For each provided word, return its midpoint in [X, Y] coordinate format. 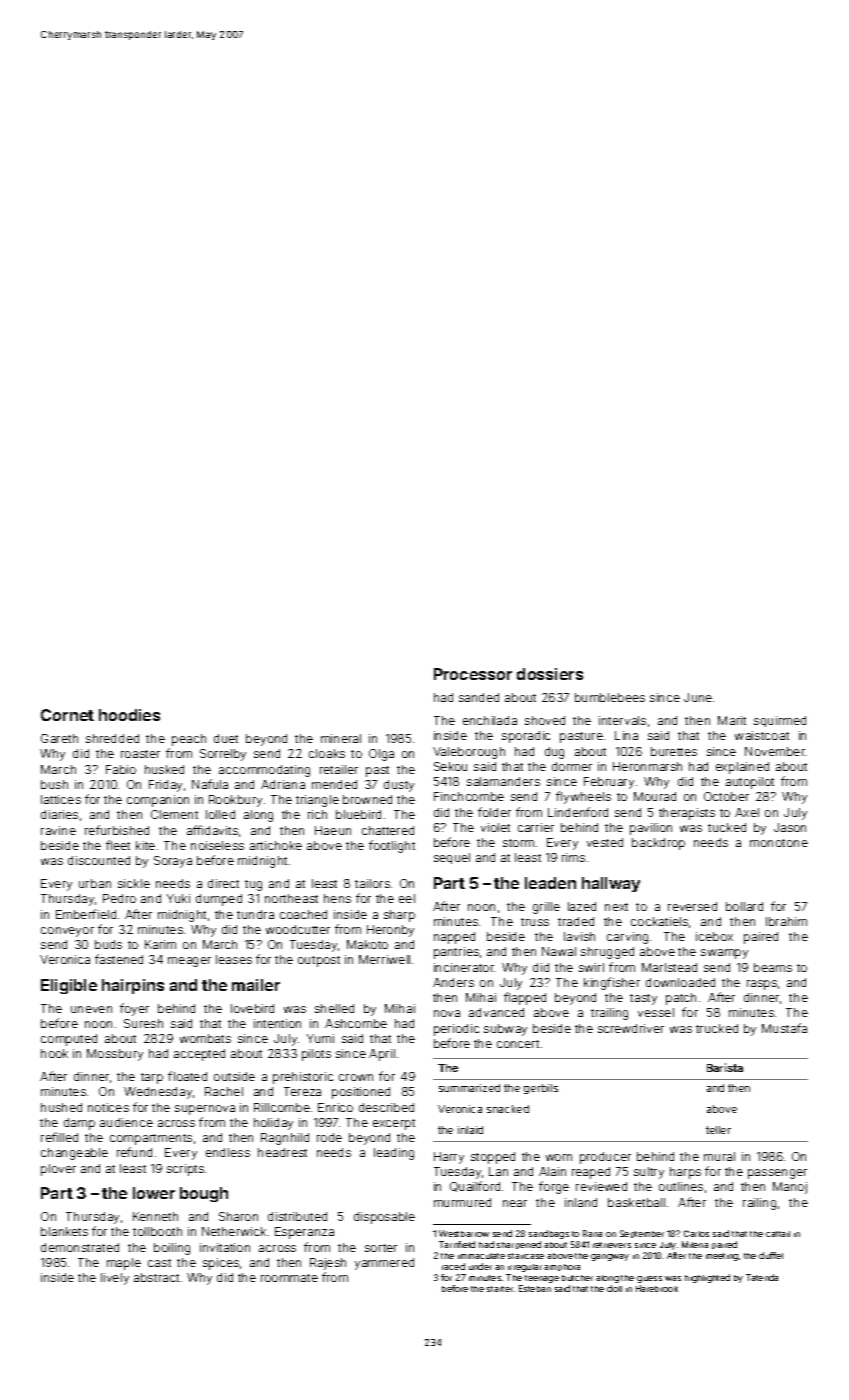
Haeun [333, 830]
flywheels [583, 797]
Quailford [475, 1186]
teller [718, 1130]
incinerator [464, 967]
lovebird [252, 1008]
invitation [225, 1247]
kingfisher [612, 983]
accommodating [264, 771]
